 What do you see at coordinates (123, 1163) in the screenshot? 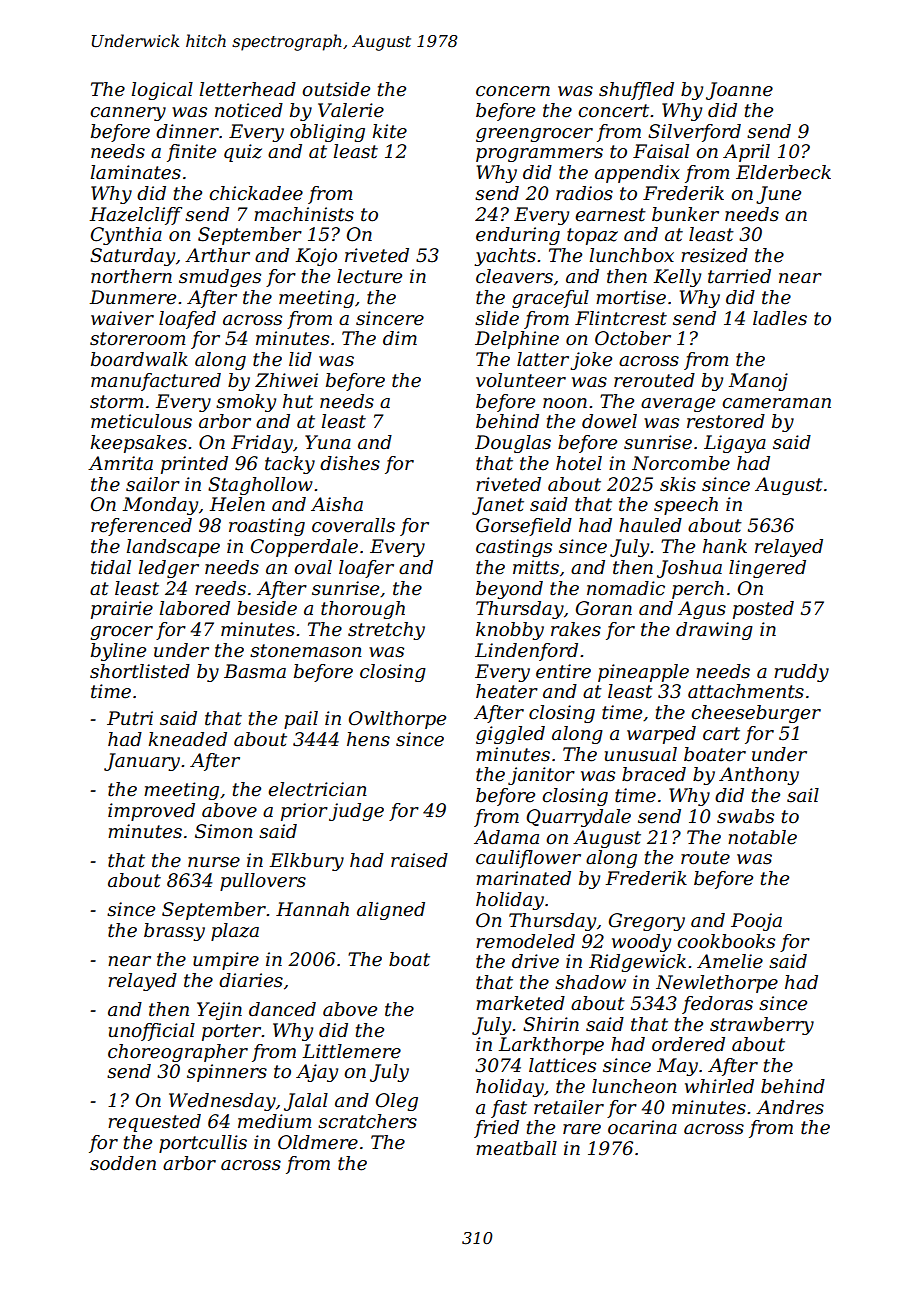
I see `sodden` at bounding box center [123, 1163].
